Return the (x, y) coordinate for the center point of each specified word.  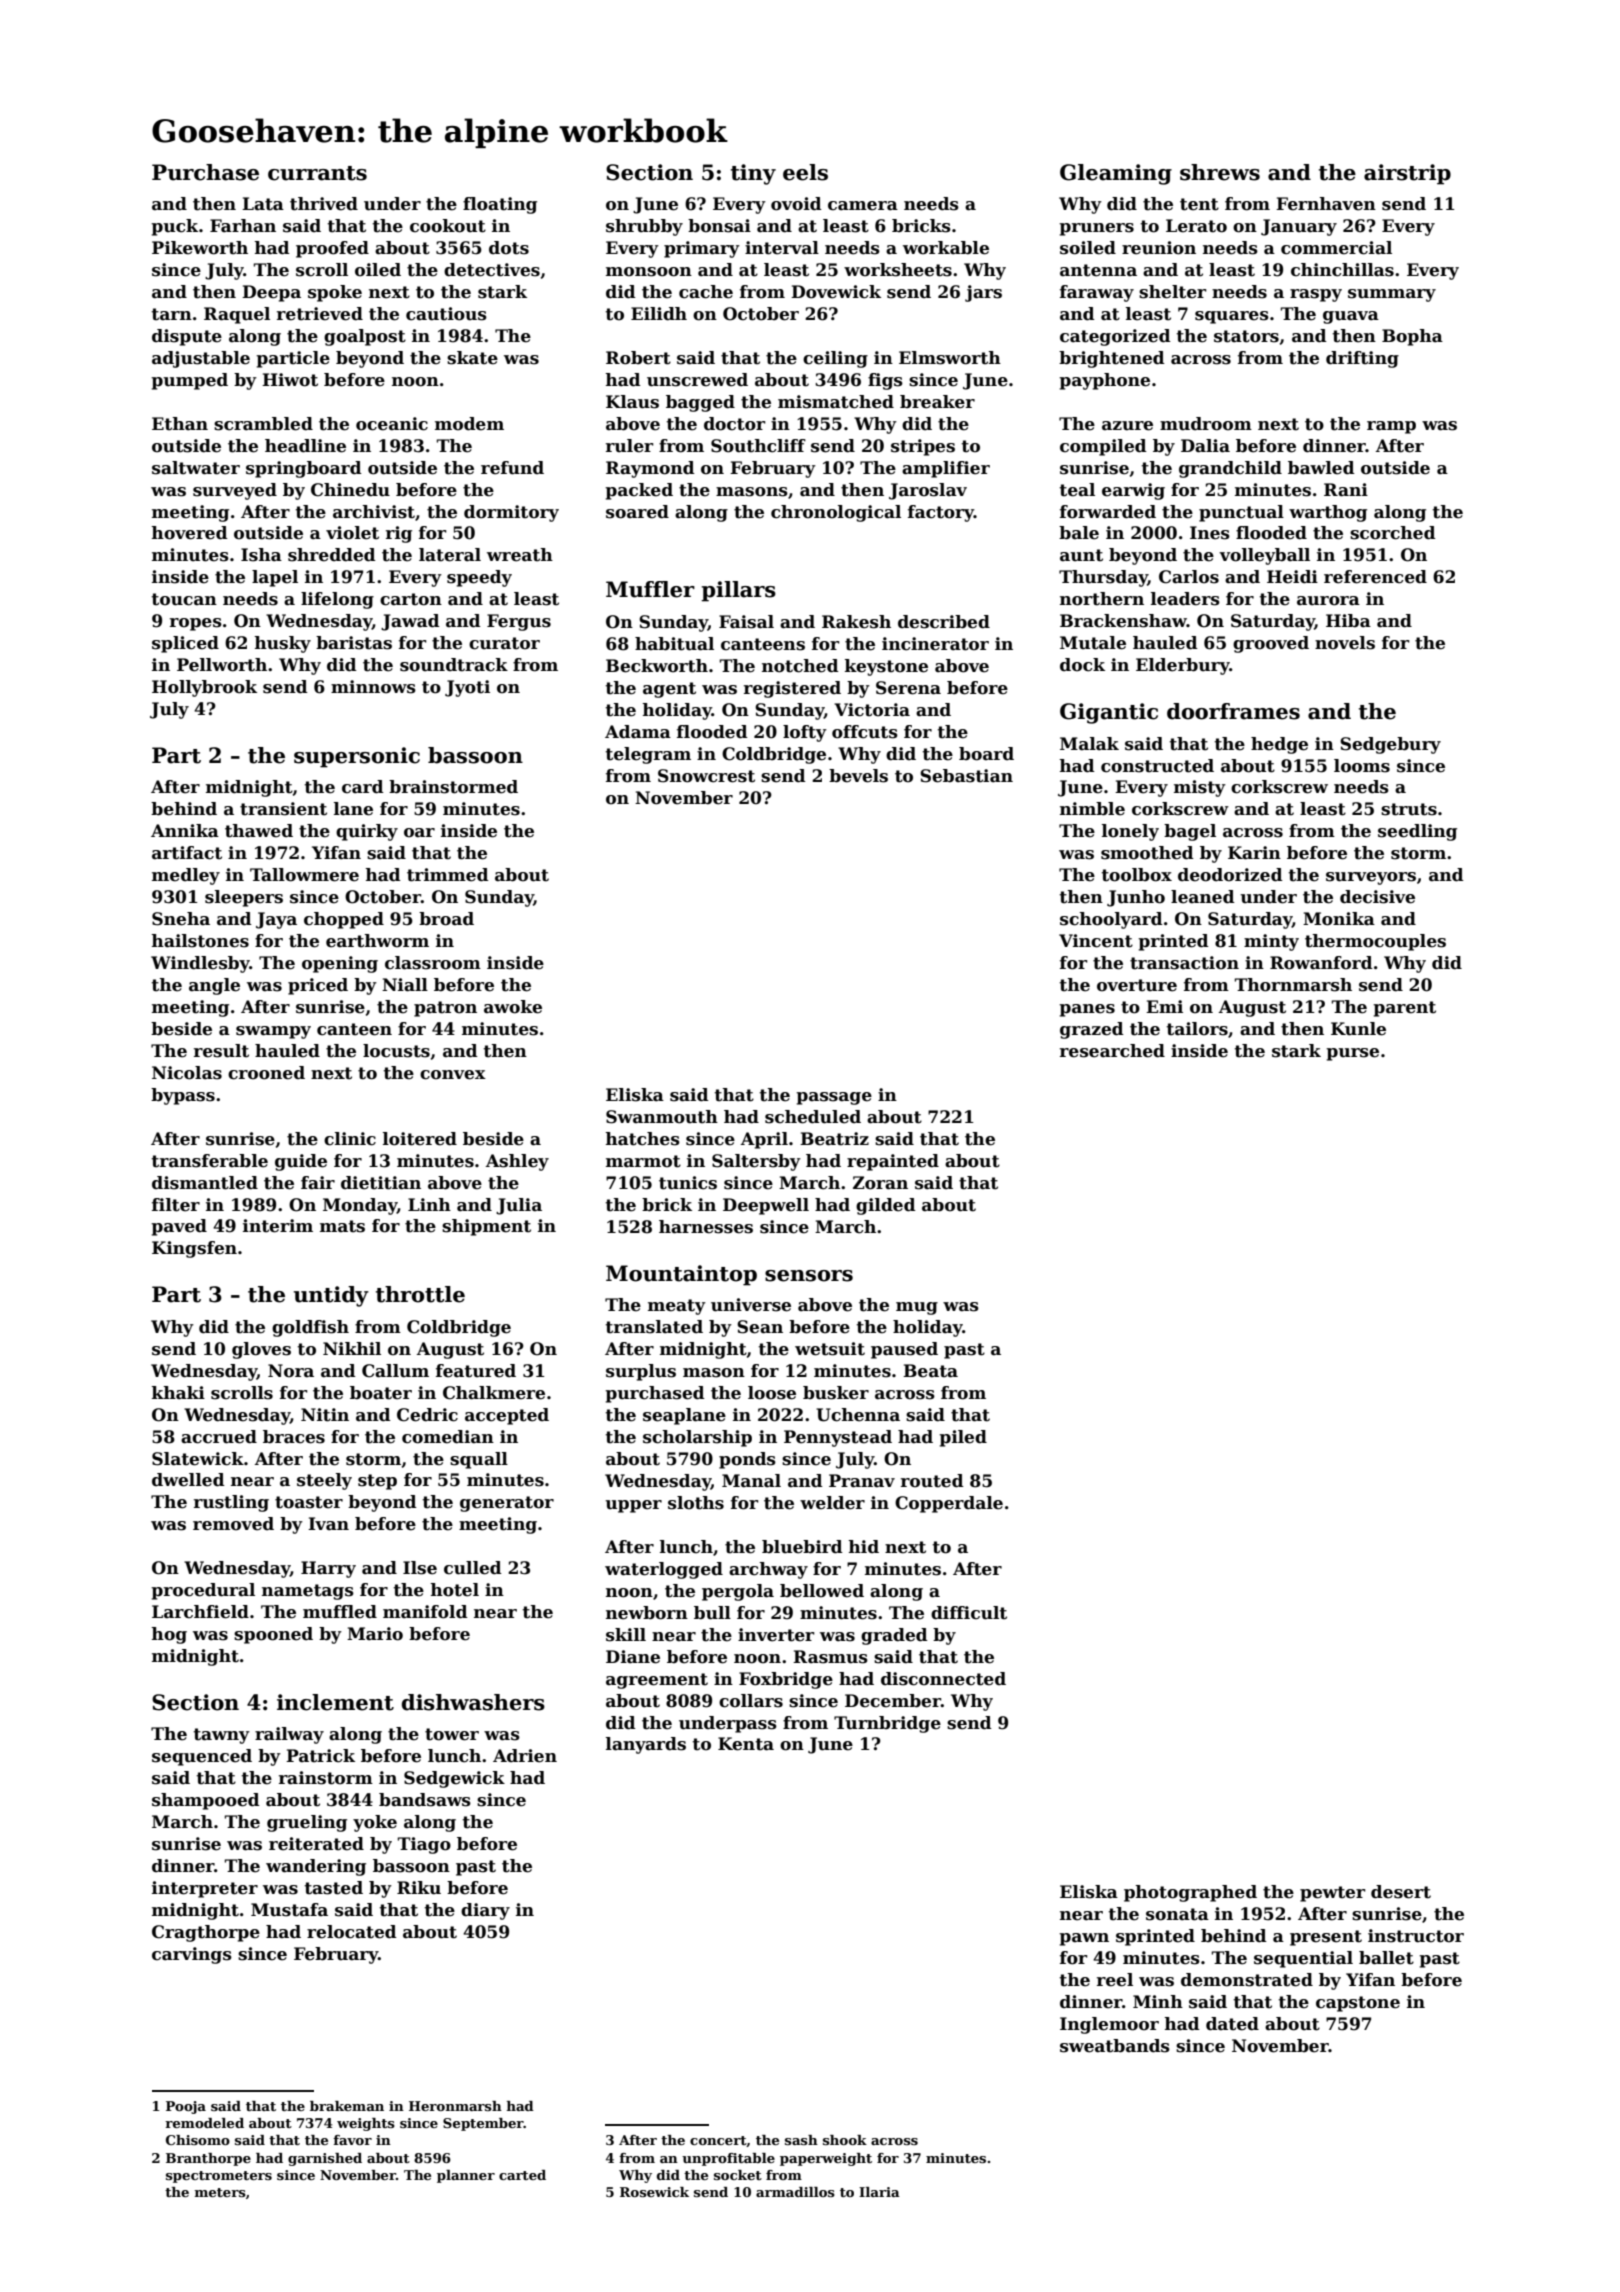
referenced (1375, 577)
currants (317, 173)
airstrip (1407, 174)
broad (446, 919)
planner (466, 2176)
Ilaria (879, 2192)
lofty (805, 733)
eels (805, 172)
